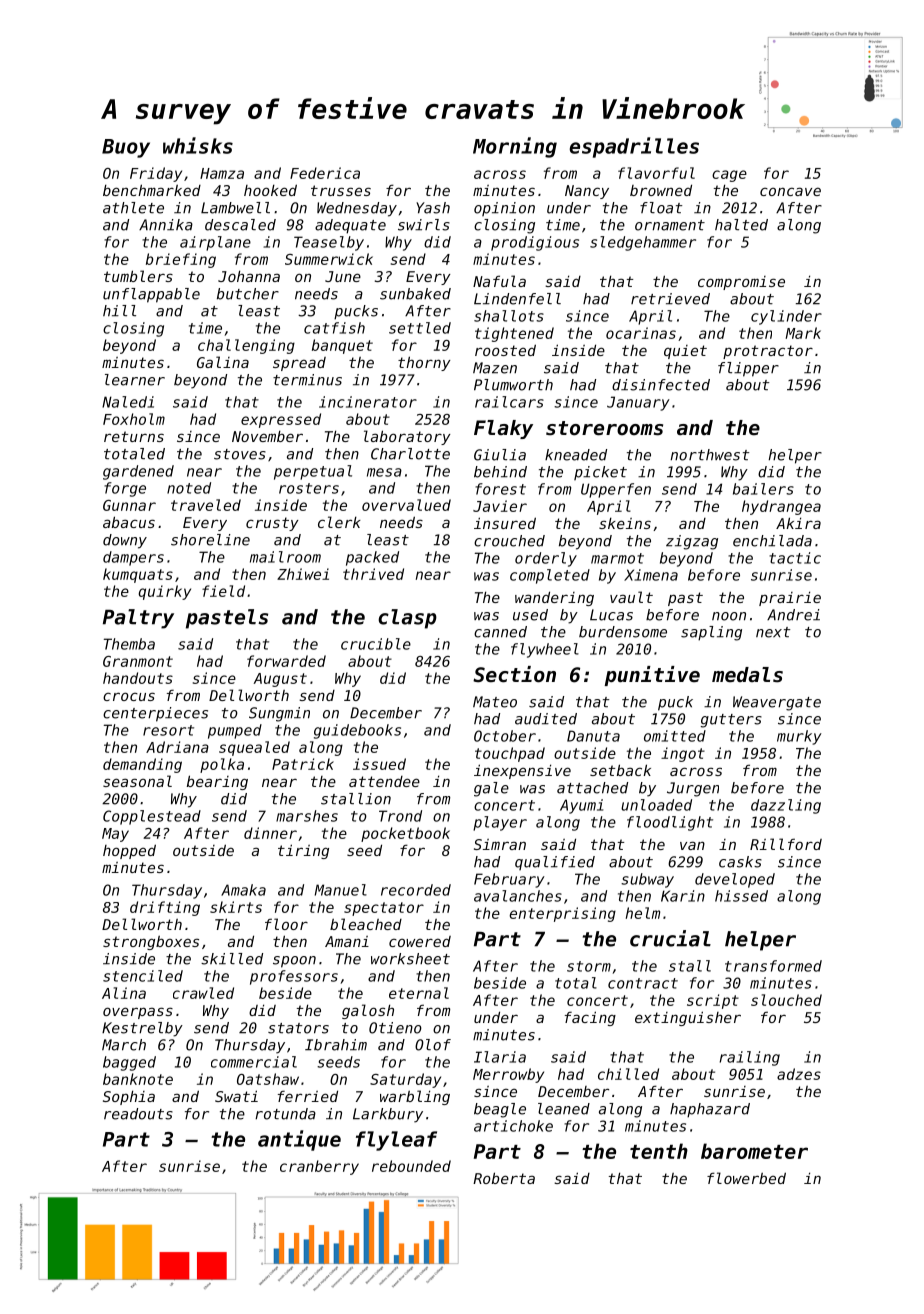 Image resolution: width=924 pixels, height=1314 pixels. What do you see at coordinates (240, 454) in the screenshot?
I see `stoves` at bounding box center [240, 454].
